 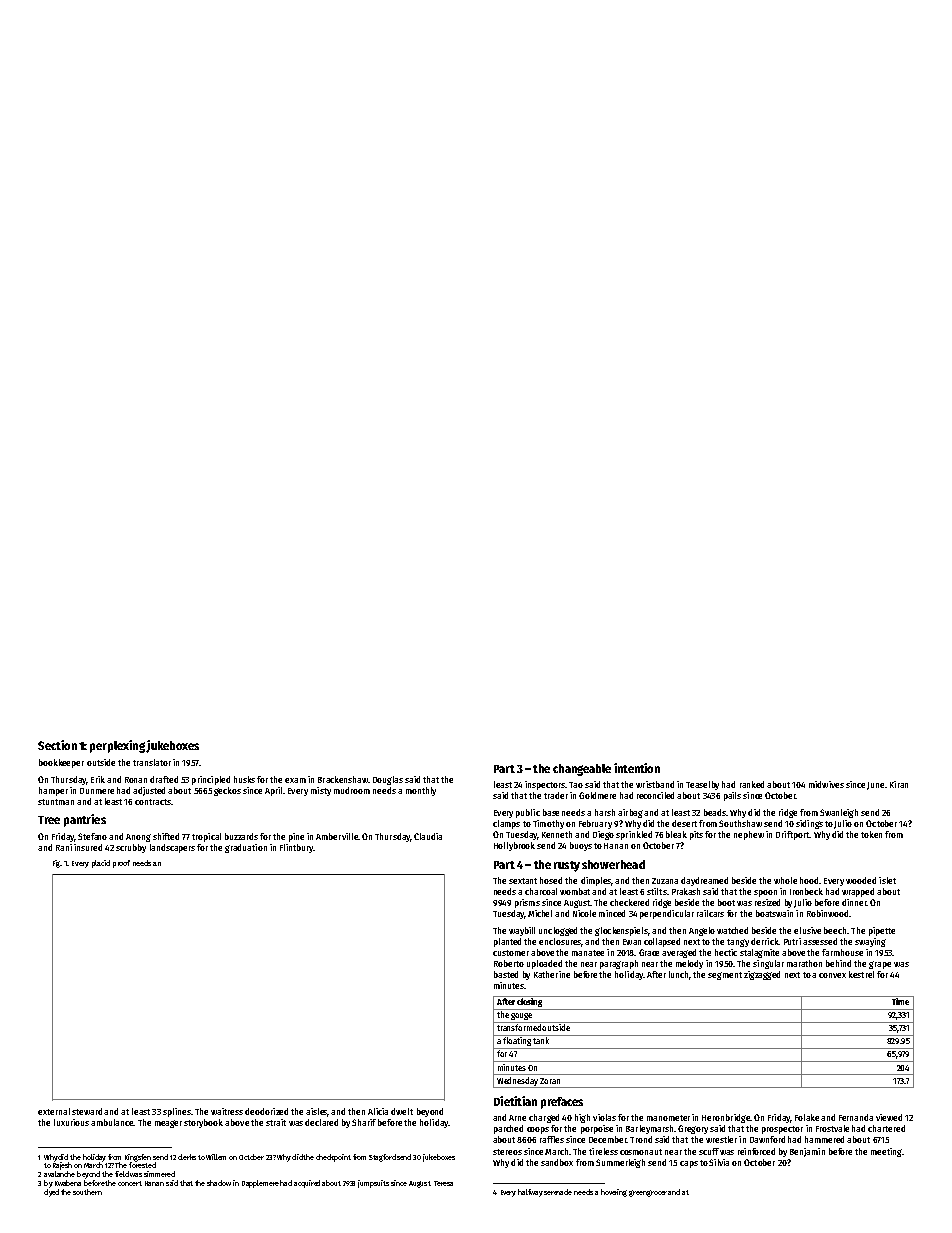 What do you see at coordinates (595, 824) in the document?
I see `February` at bounding box center [595, 824].
